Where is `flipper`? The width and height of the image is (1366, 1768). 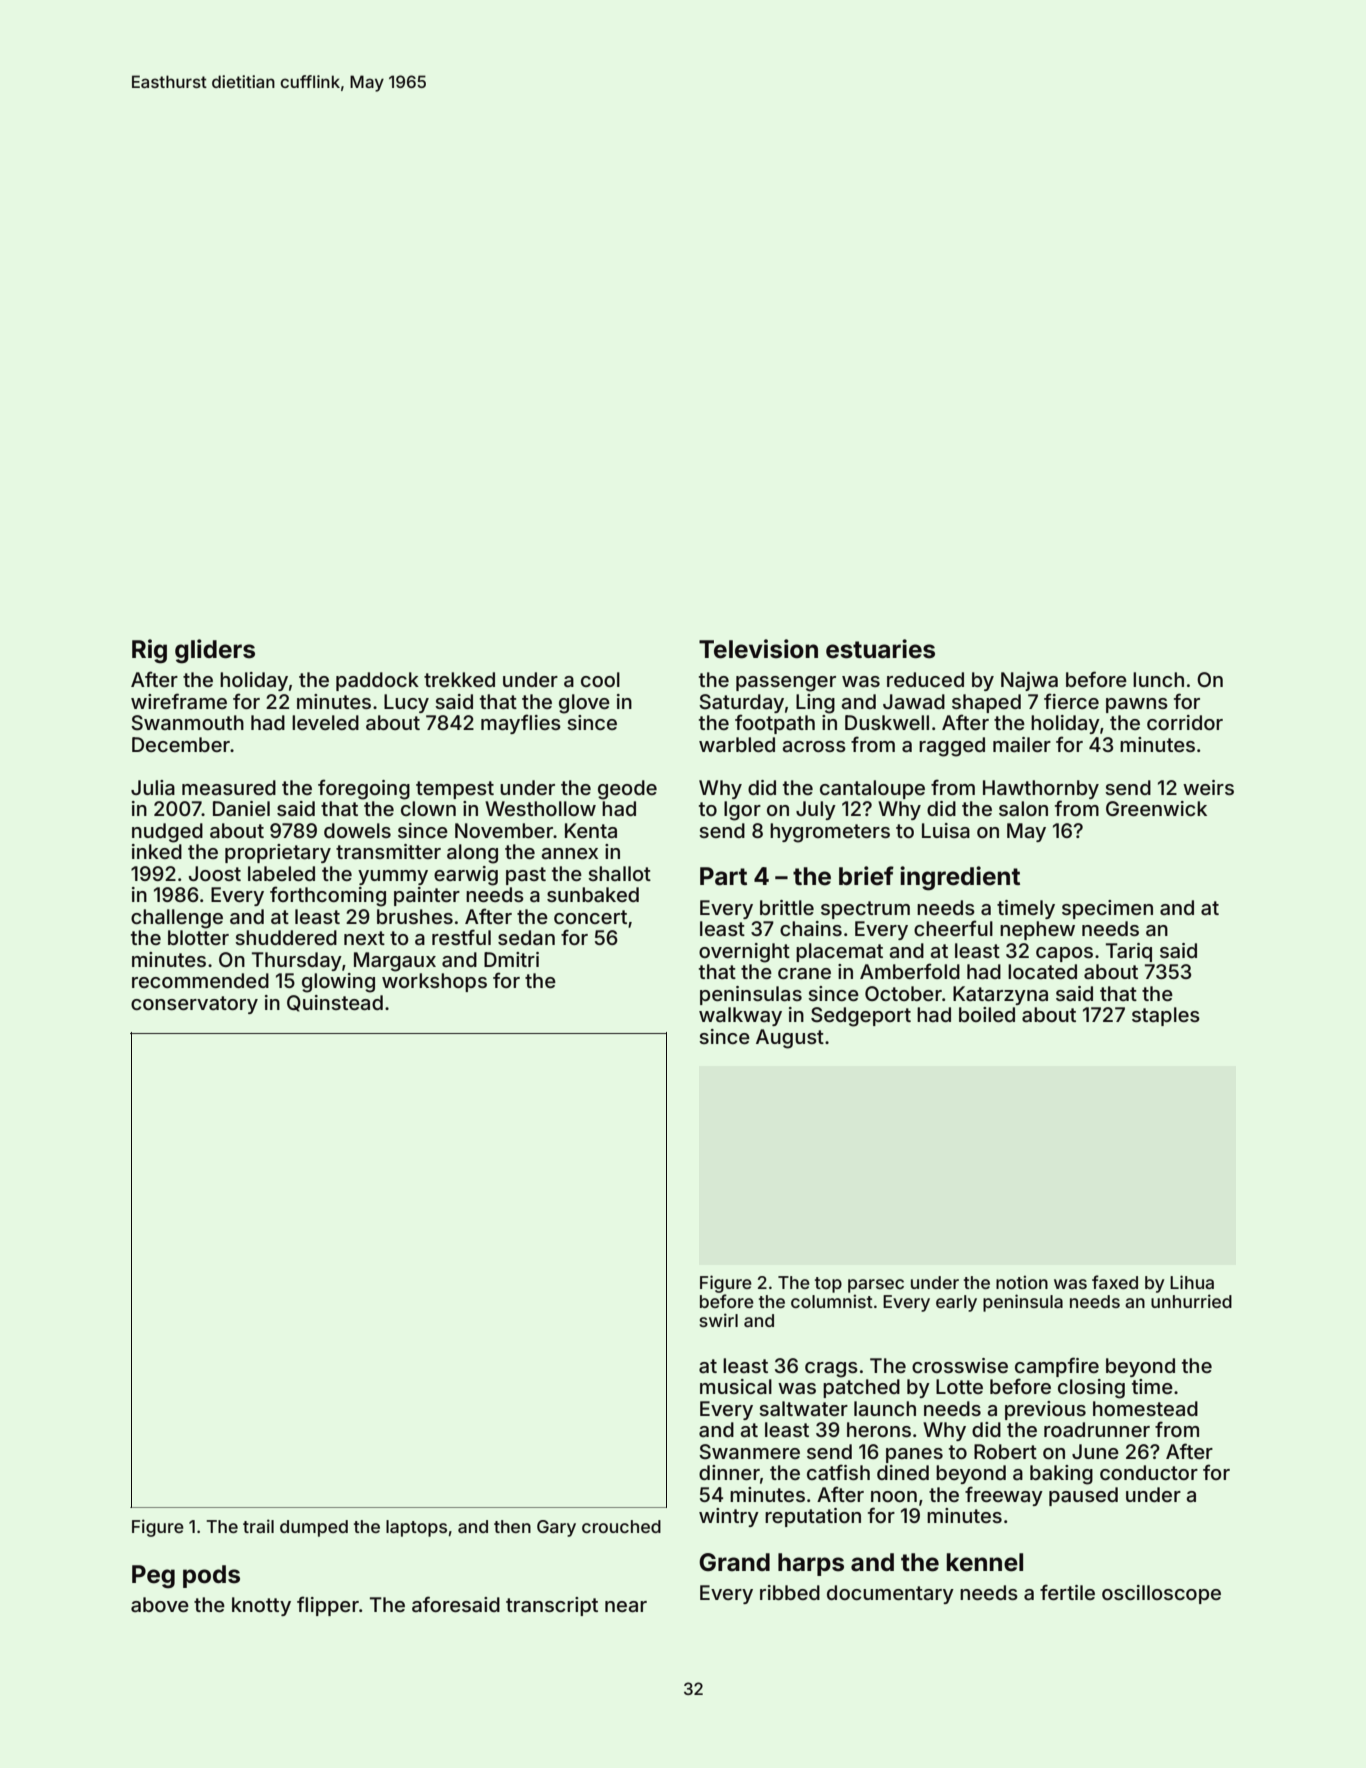
flipper is located at coordinates (328, 1606).
